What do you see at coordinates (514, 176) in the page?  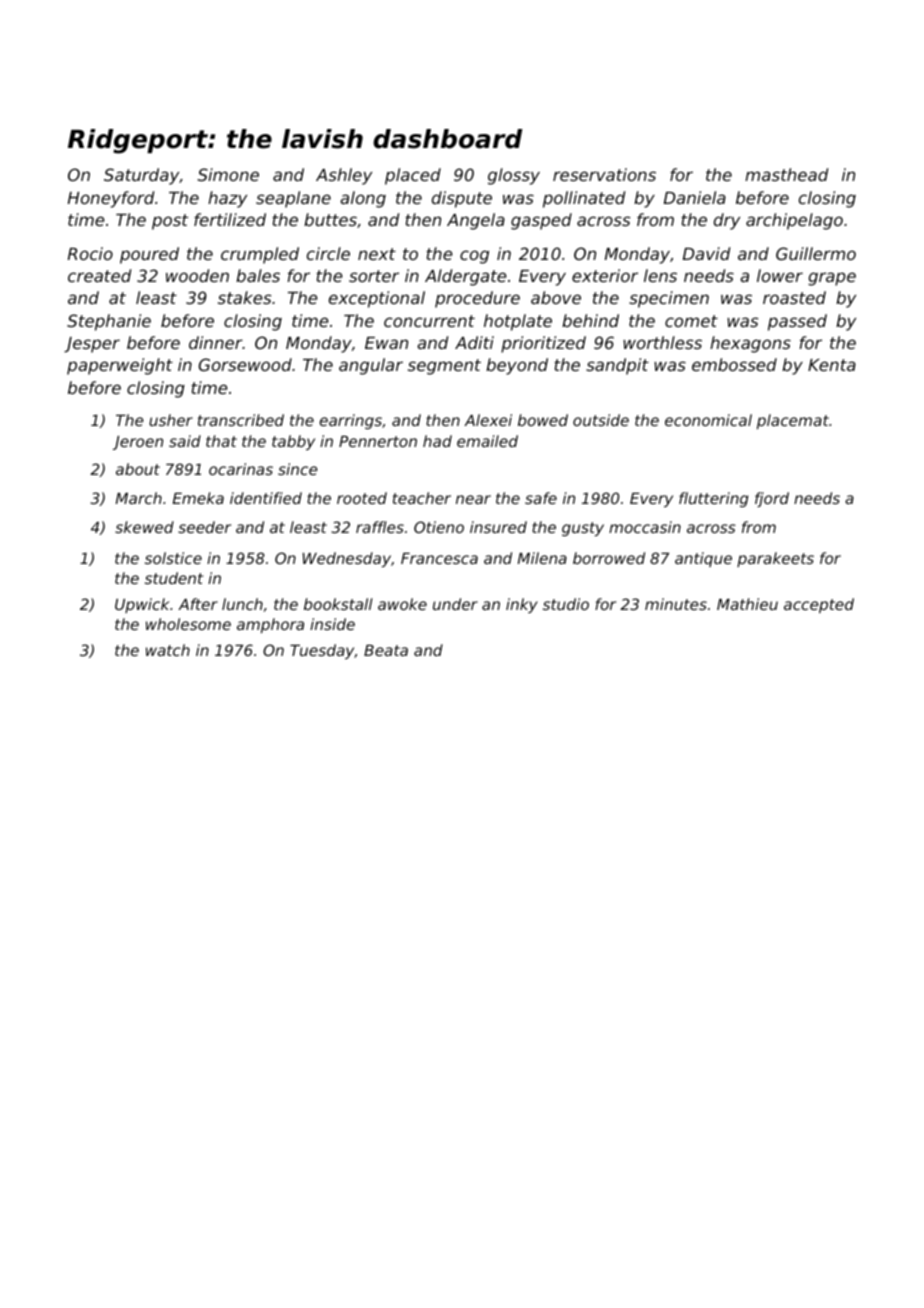 I see `glossy` at bounding box center [514, 176].
